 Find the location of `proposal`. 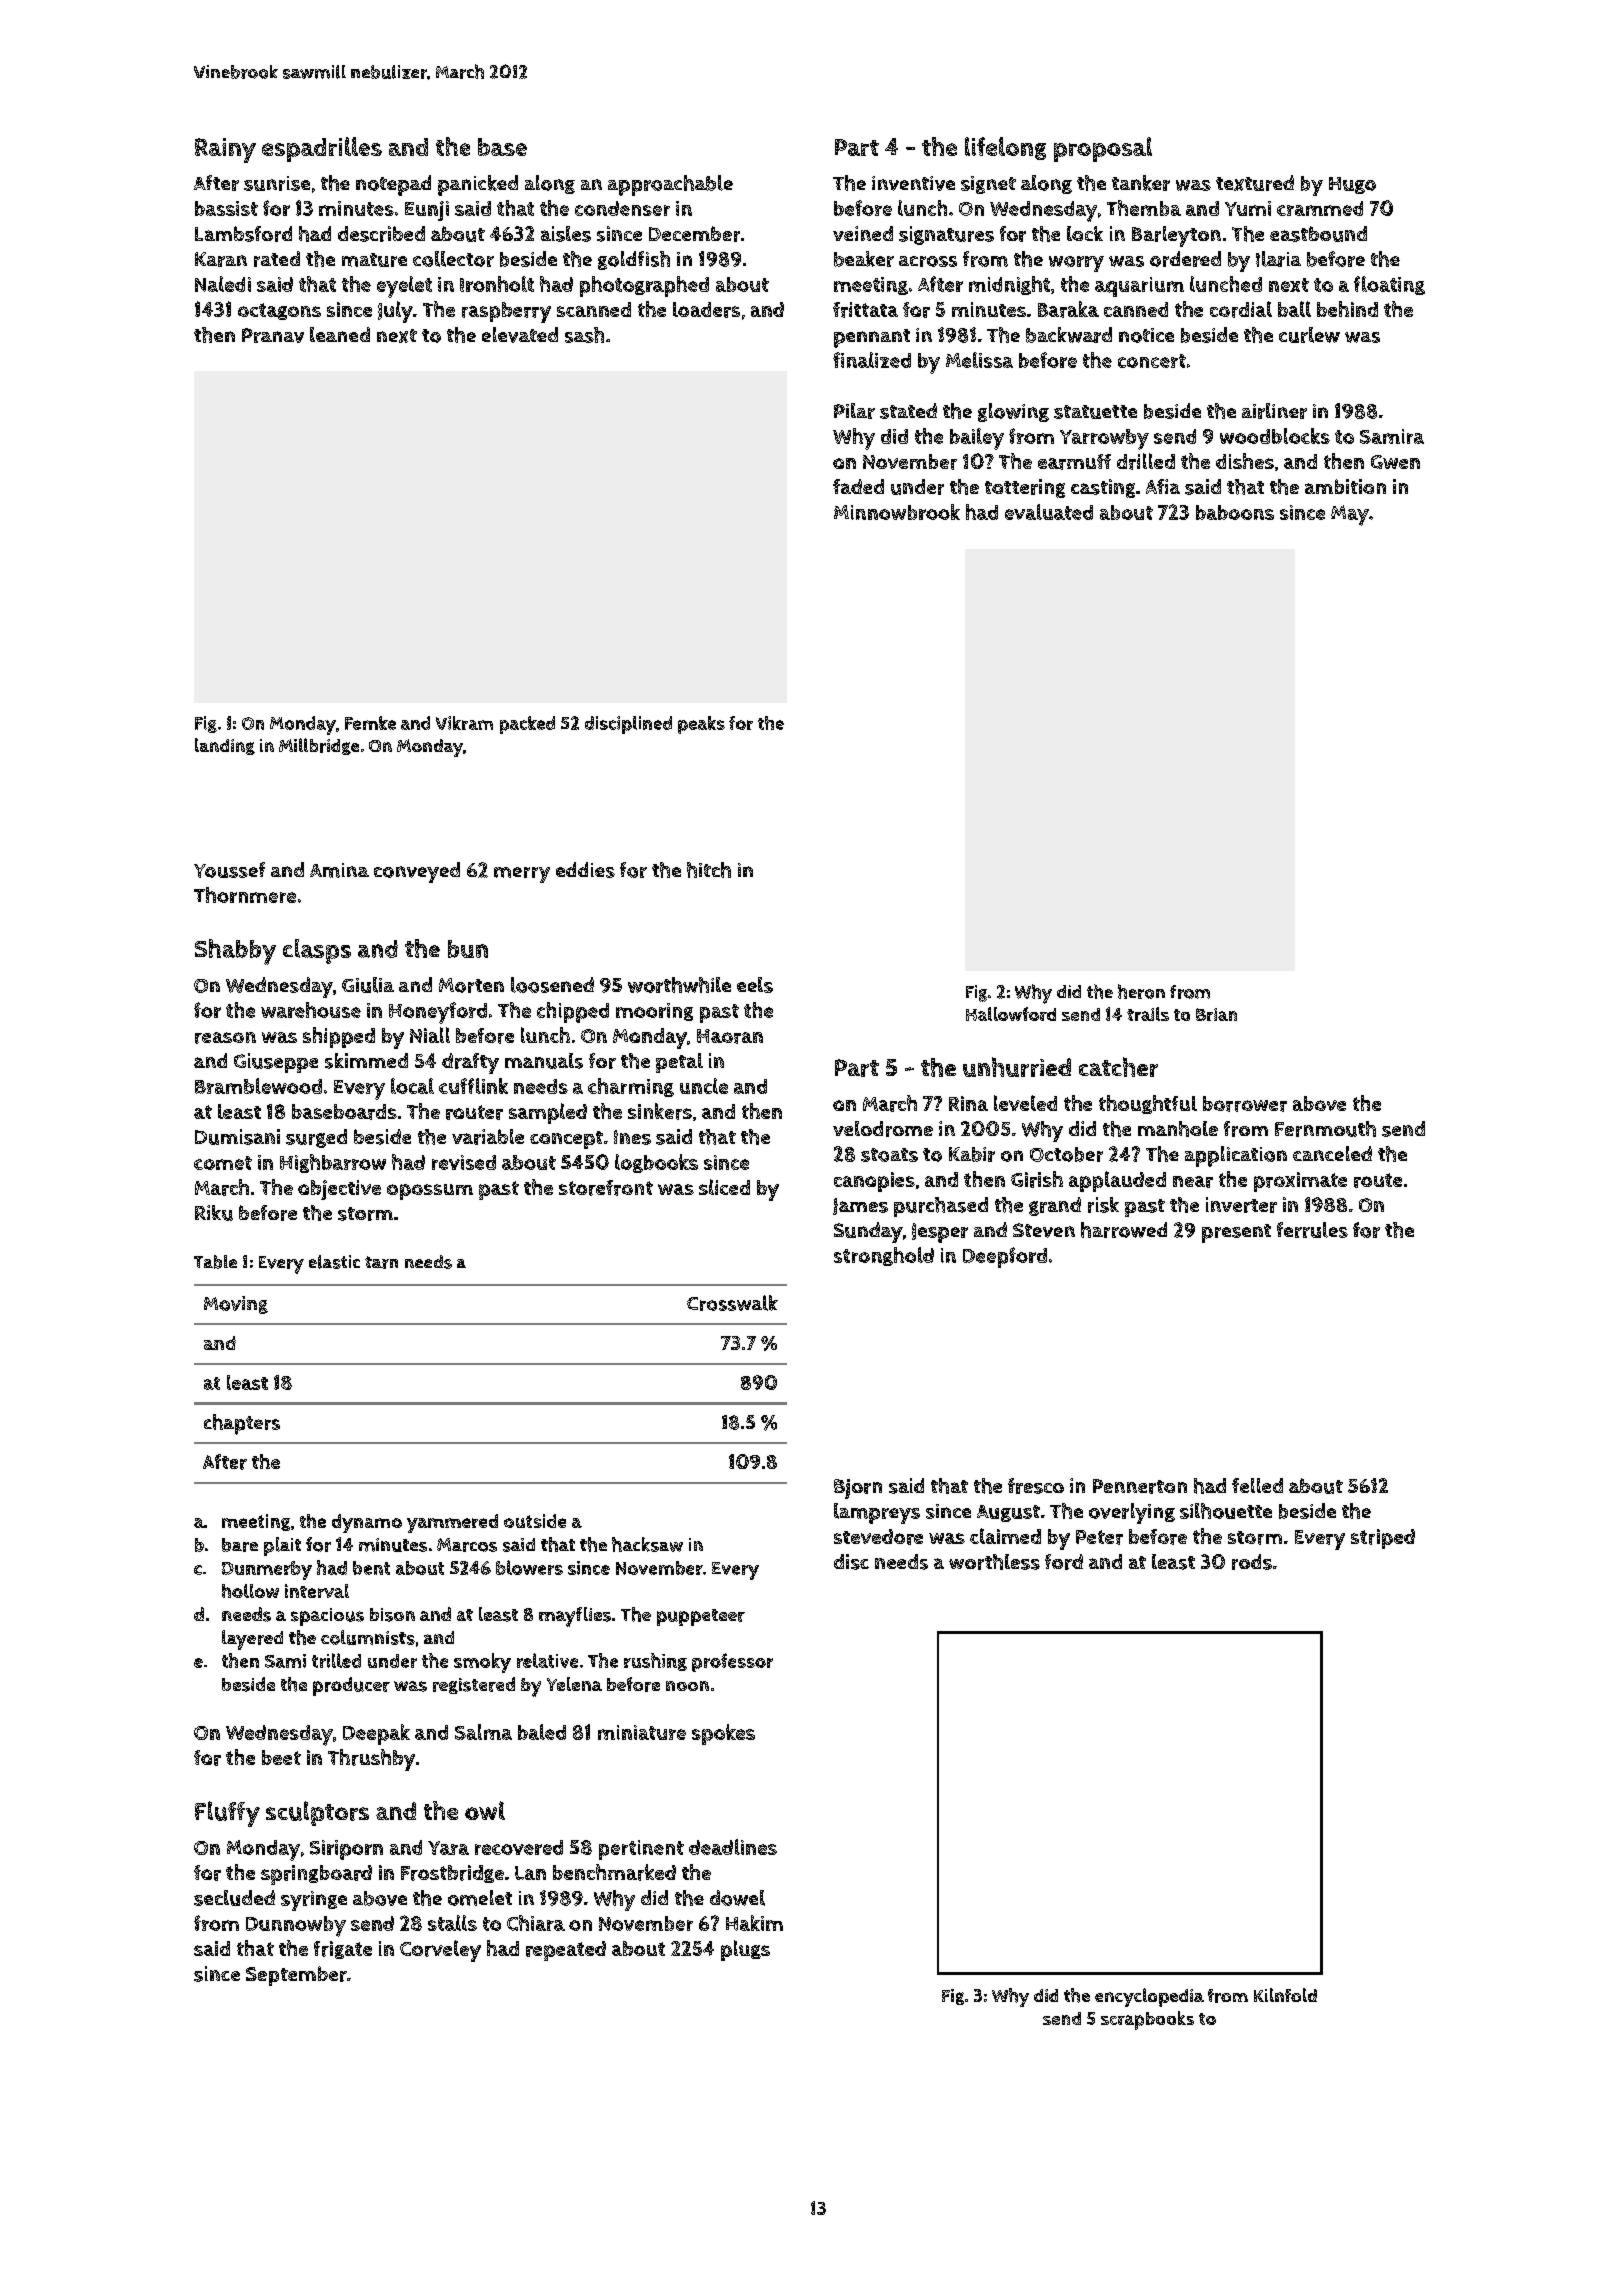

proposal is located at coordinates (1103, 149).
